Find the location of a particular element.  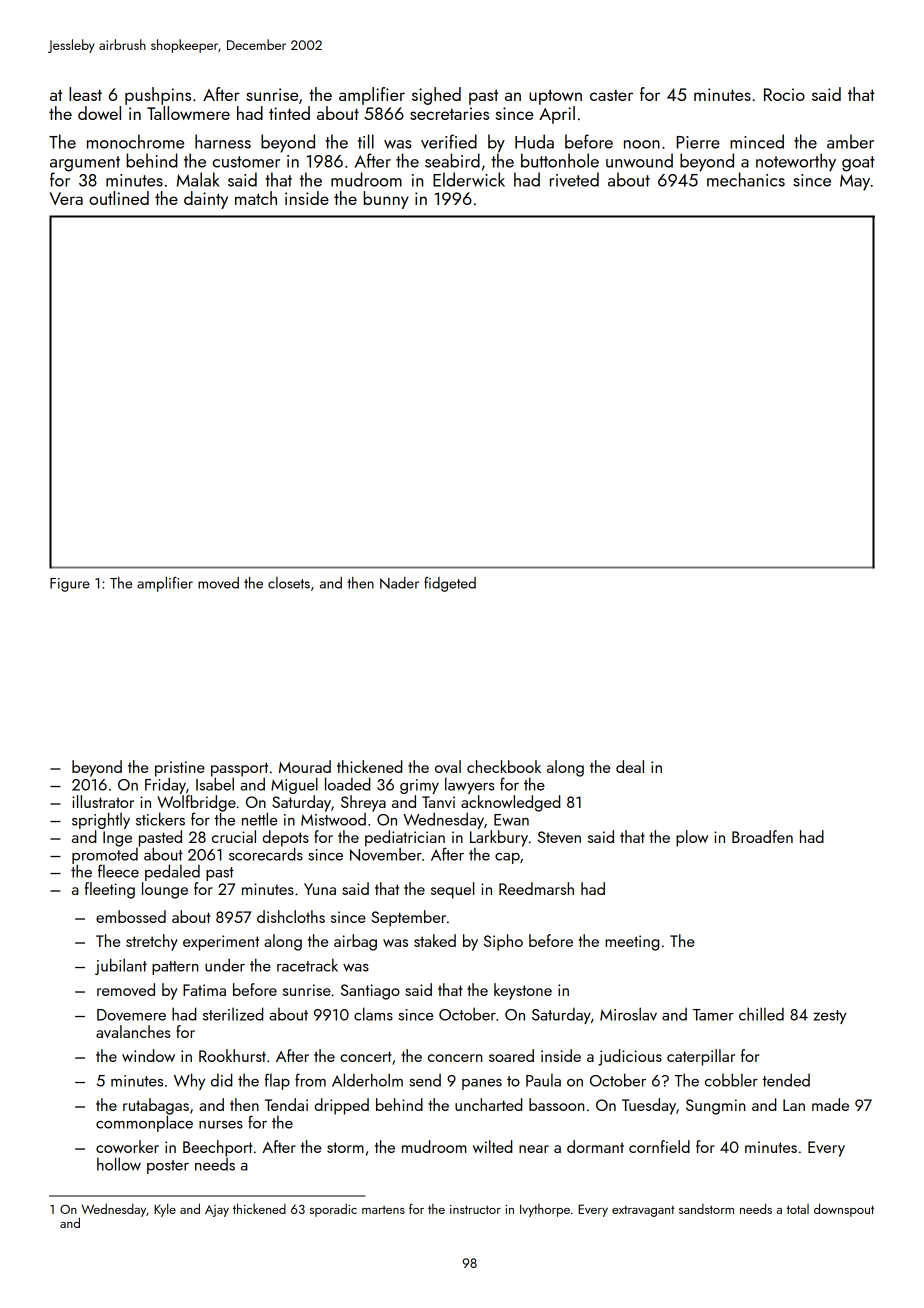

send is located at coordinates (425, 1080).
